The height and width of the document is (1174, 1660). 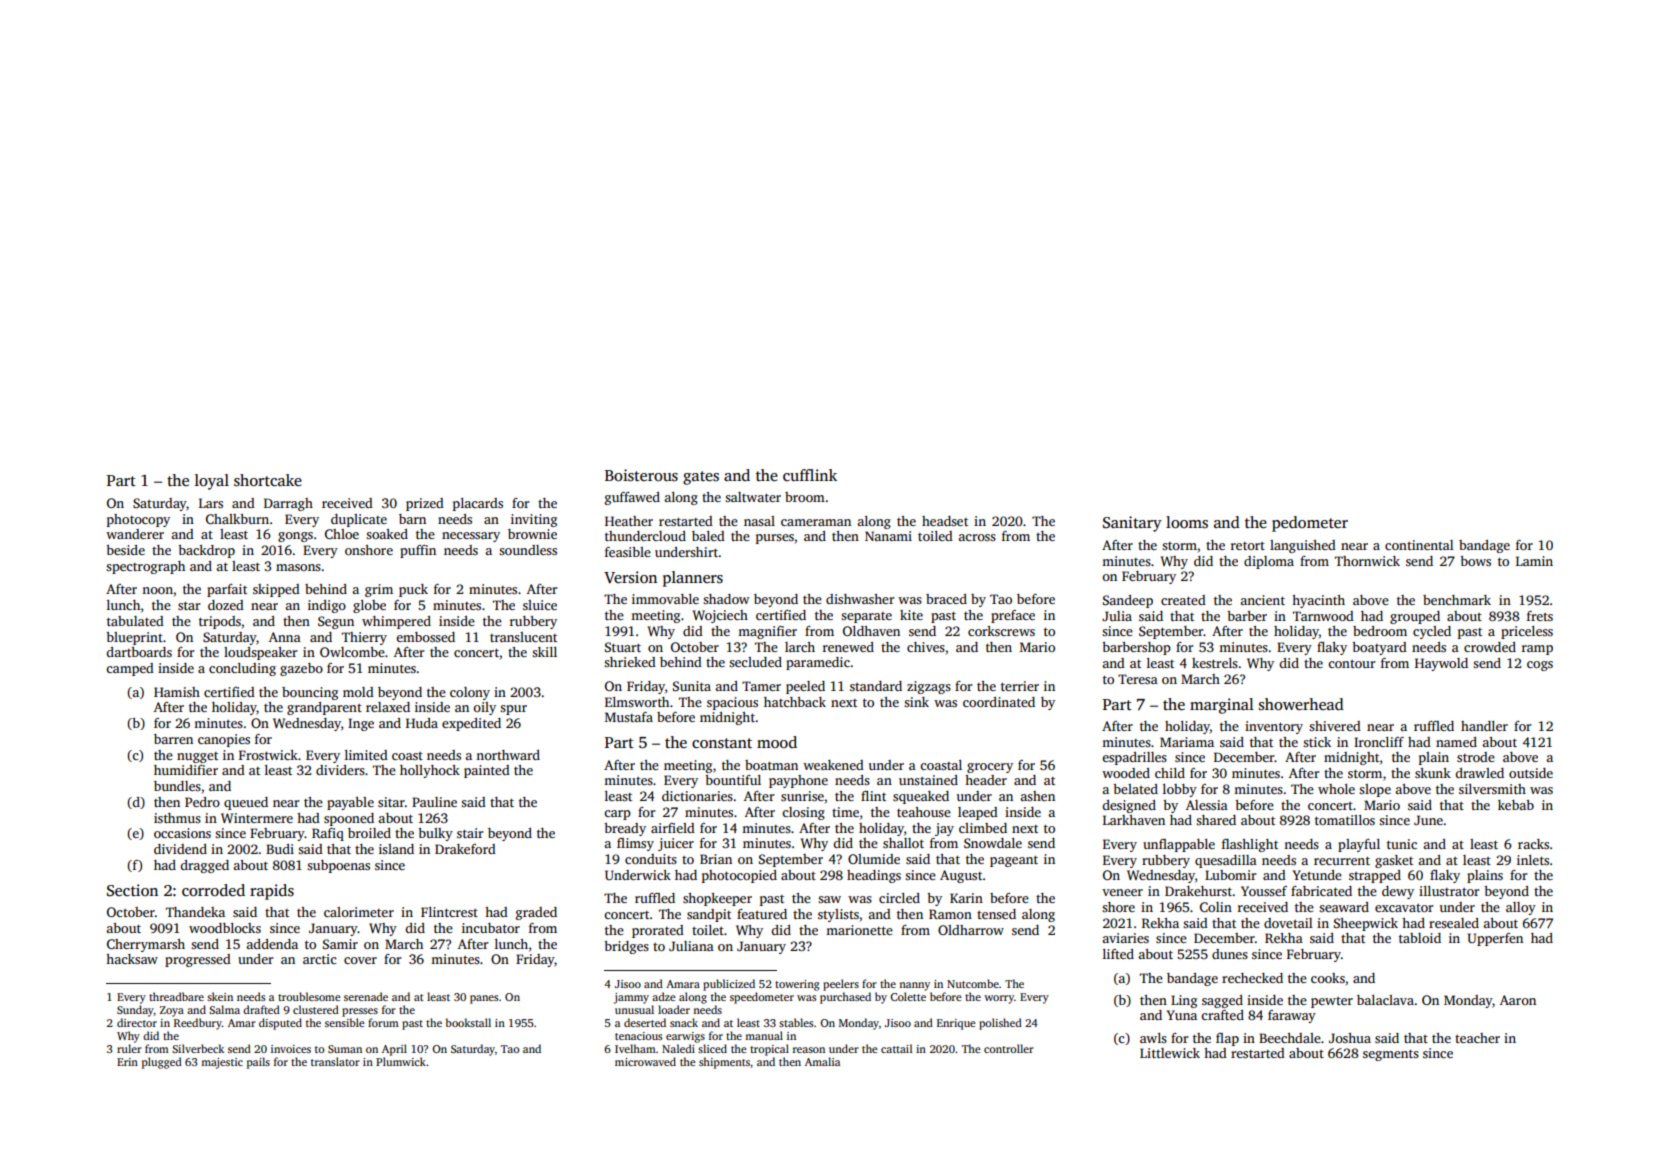 I want to click on nanny, so click(x=914, y=986).
